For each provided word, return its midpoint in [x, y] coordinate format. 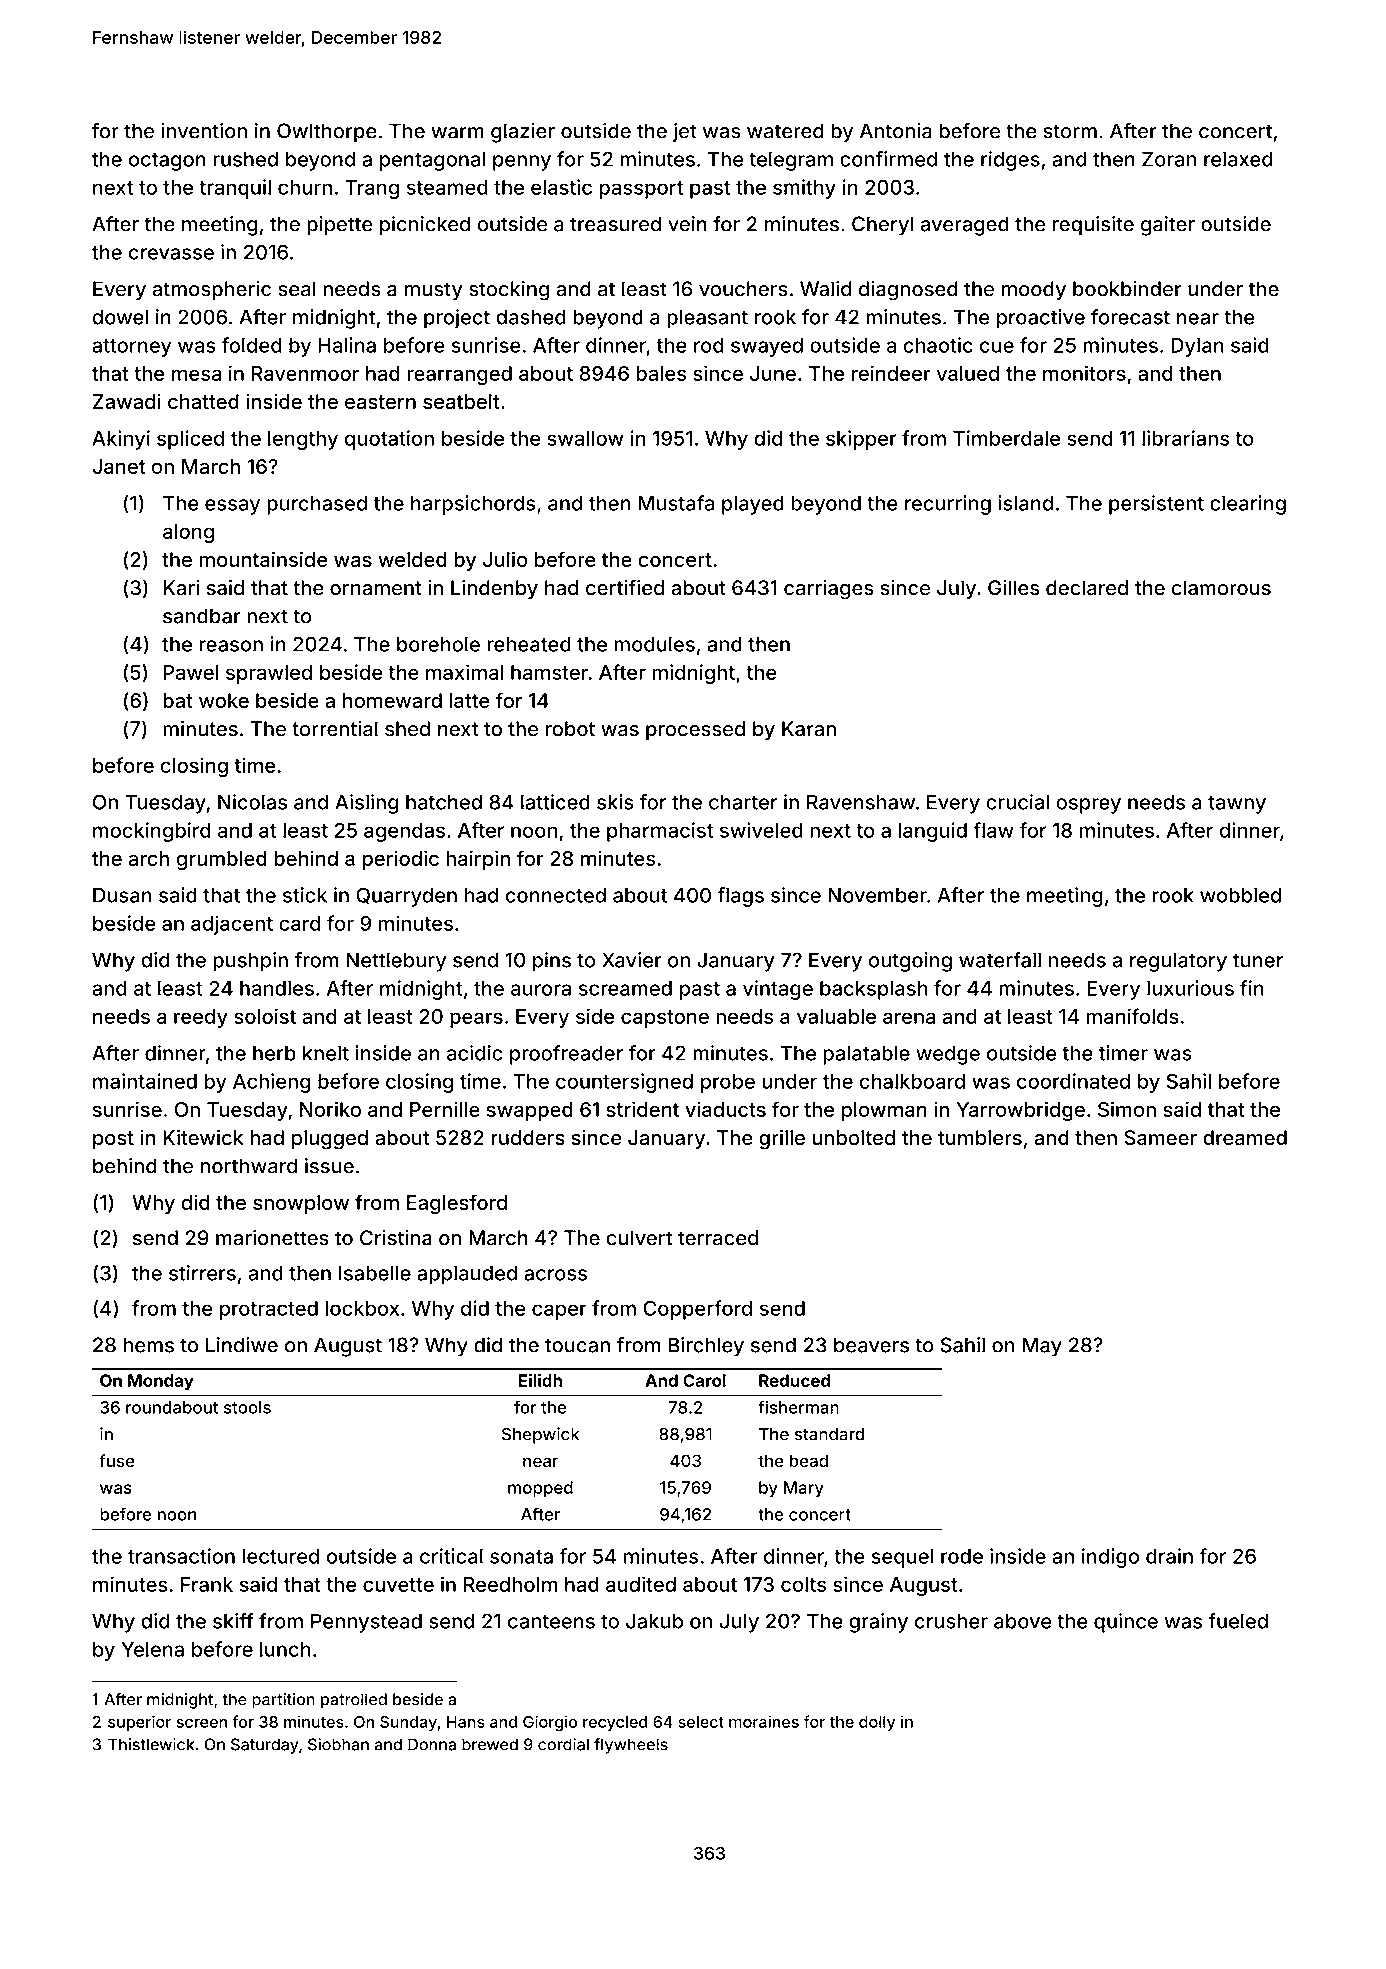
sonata [521, 1557]
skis [615, 802]
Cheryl [883, 226]
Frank [207, 1584]
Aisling [366, 804]
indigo [1110, 1558]
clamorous [1221, 588]
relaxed [1238, 159]
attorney [131, 348]
